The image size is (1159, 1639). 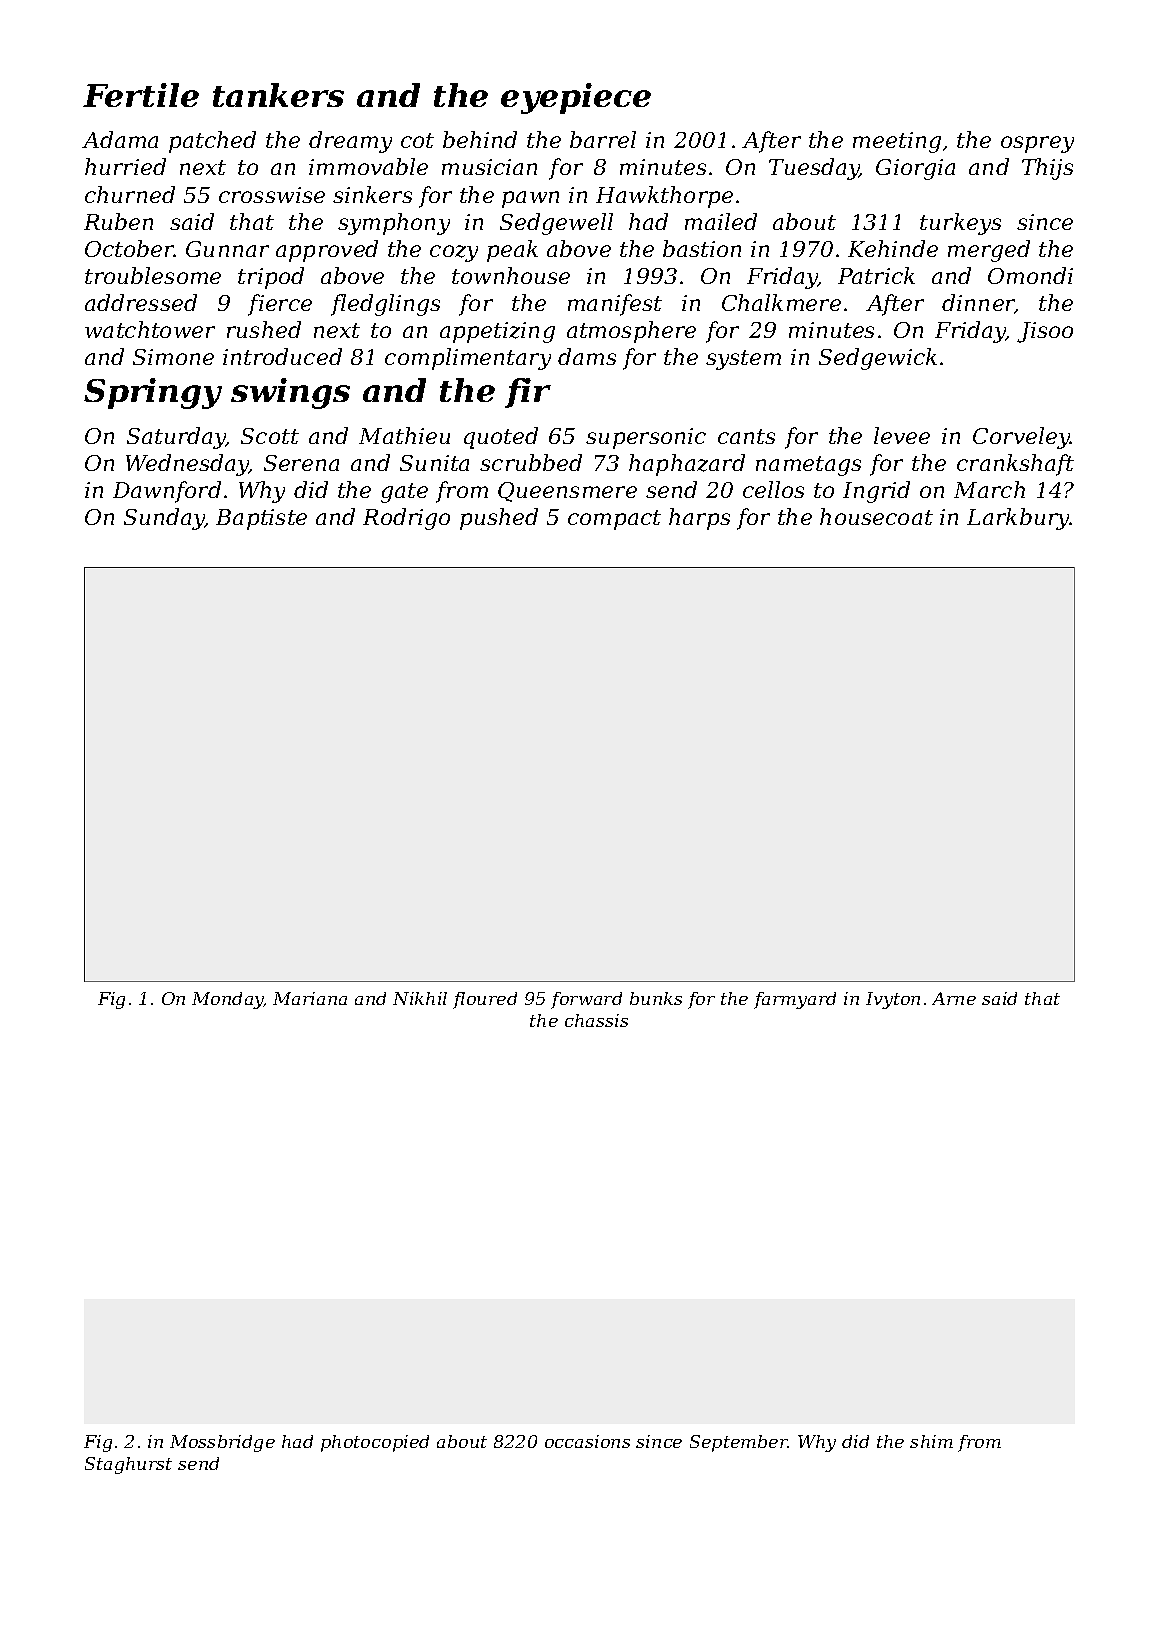 I want to click on occasions, so click(x=587, y=1441).
